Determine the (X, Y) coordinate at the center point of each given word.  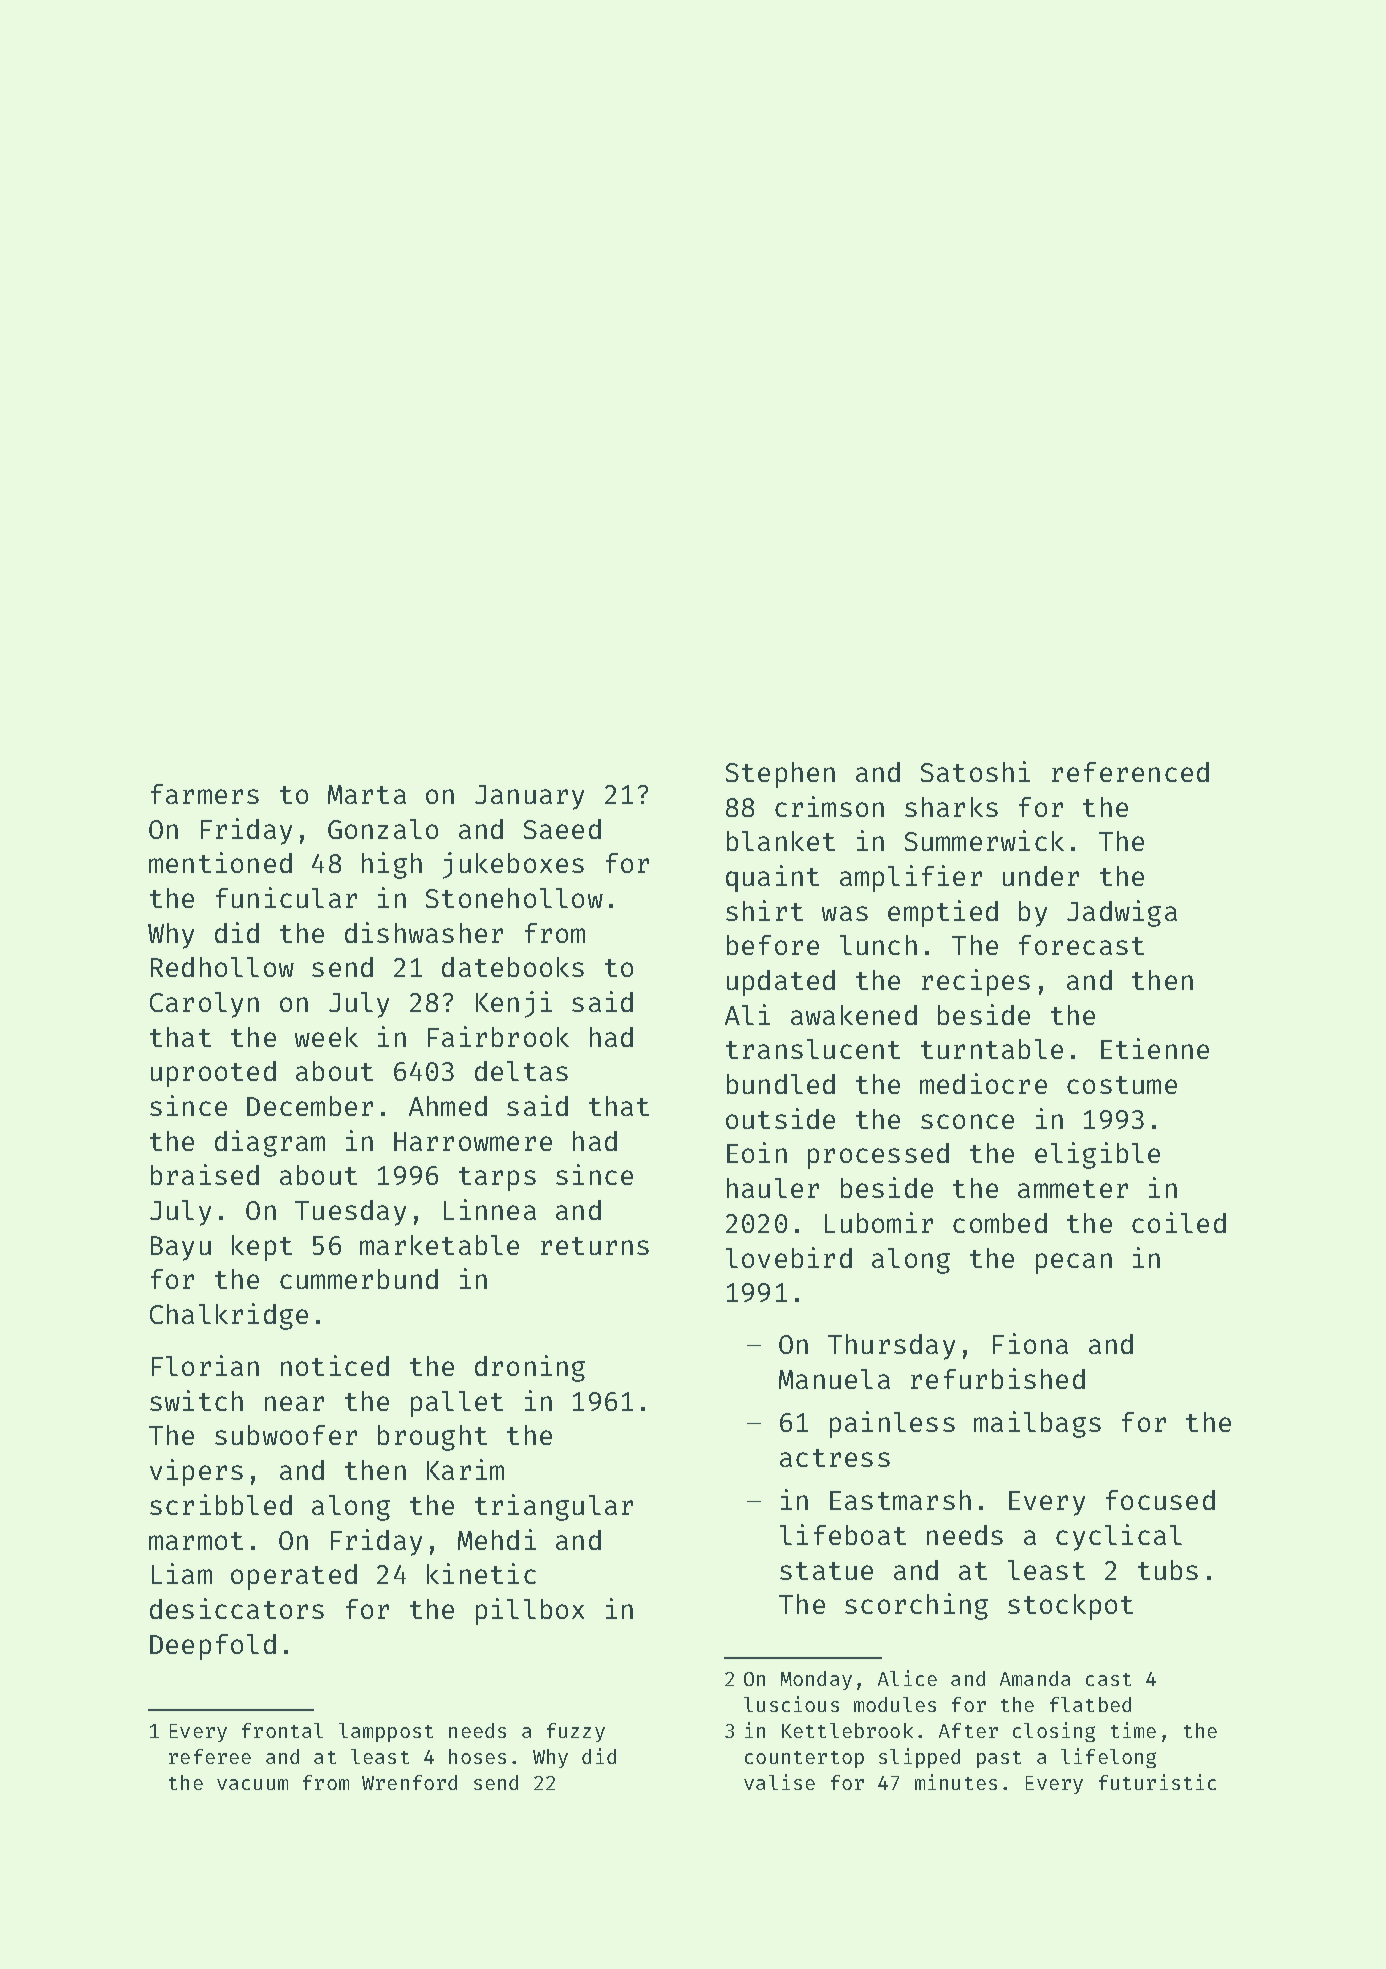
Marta (367, 794)
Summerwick (984, 840)
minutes (956, 1782)
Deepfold (213, 1647)
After (968, 1730)
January (529, 797)
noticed (335, 1365)
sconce (967, 1121)
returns (595, 1246)
